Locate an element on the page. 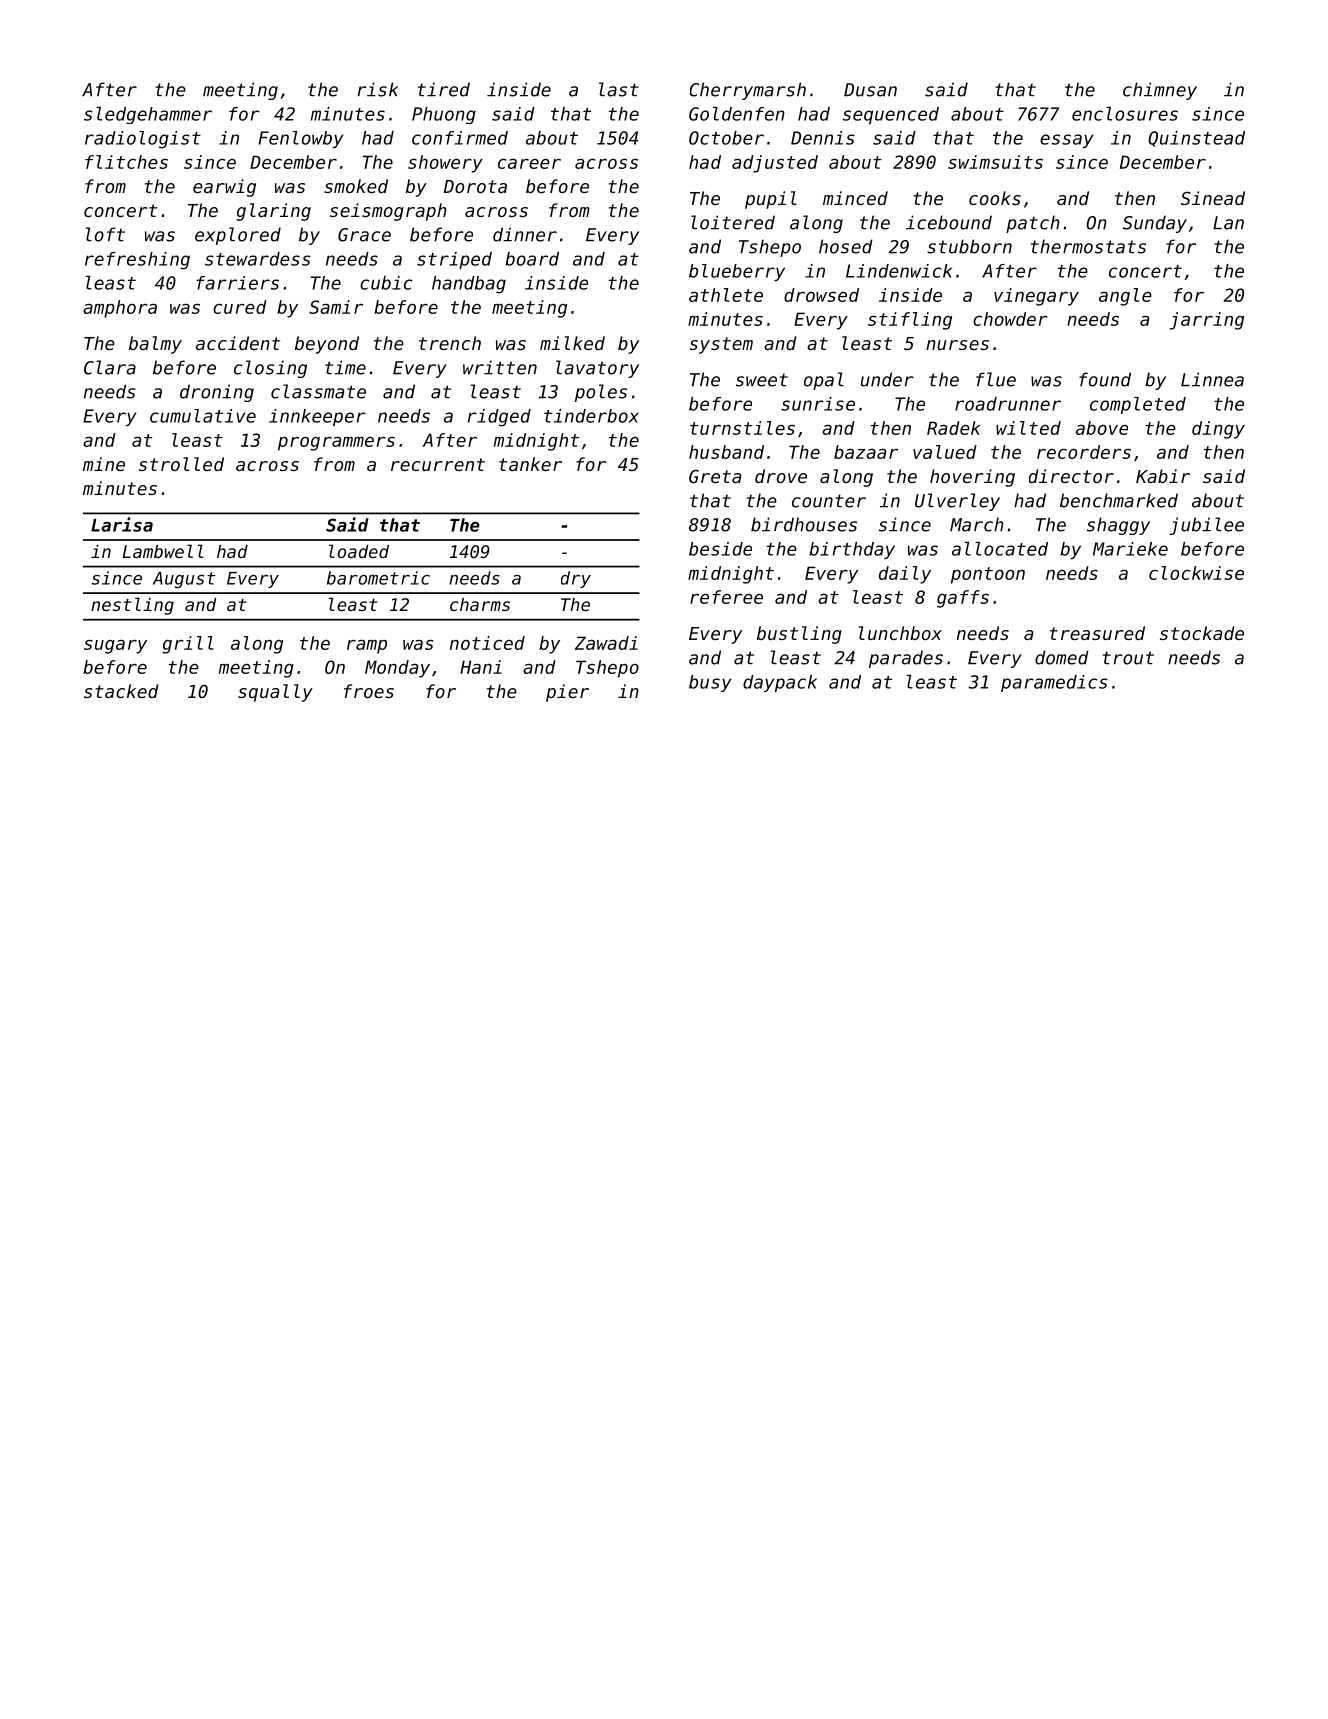 This page has height=1719, width=1328. angle is located at coordinates (1125, 297).
